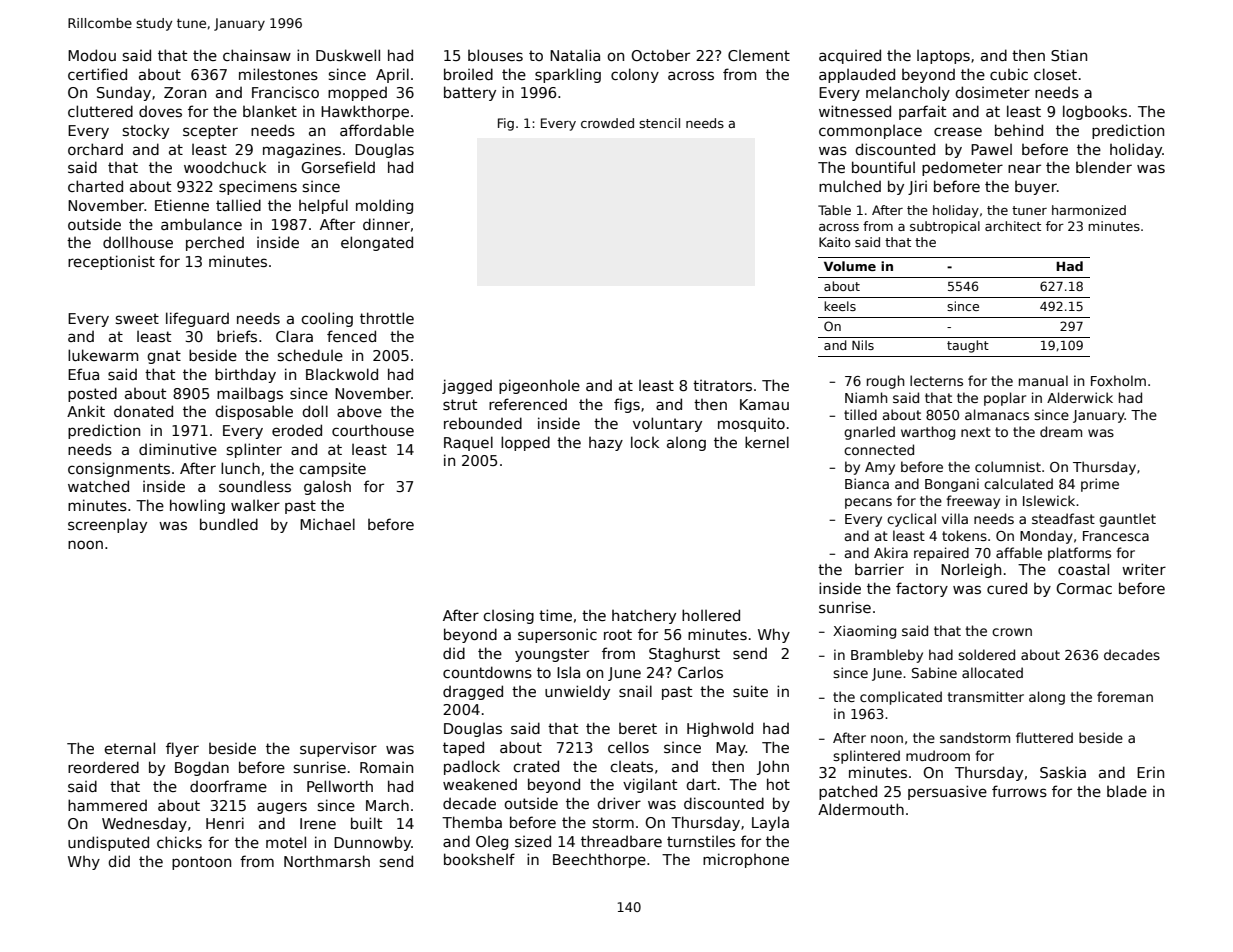 Image resolution: width=1233 pixels, height=952 pixels. I want to click on reordered, so click(103, 767).
